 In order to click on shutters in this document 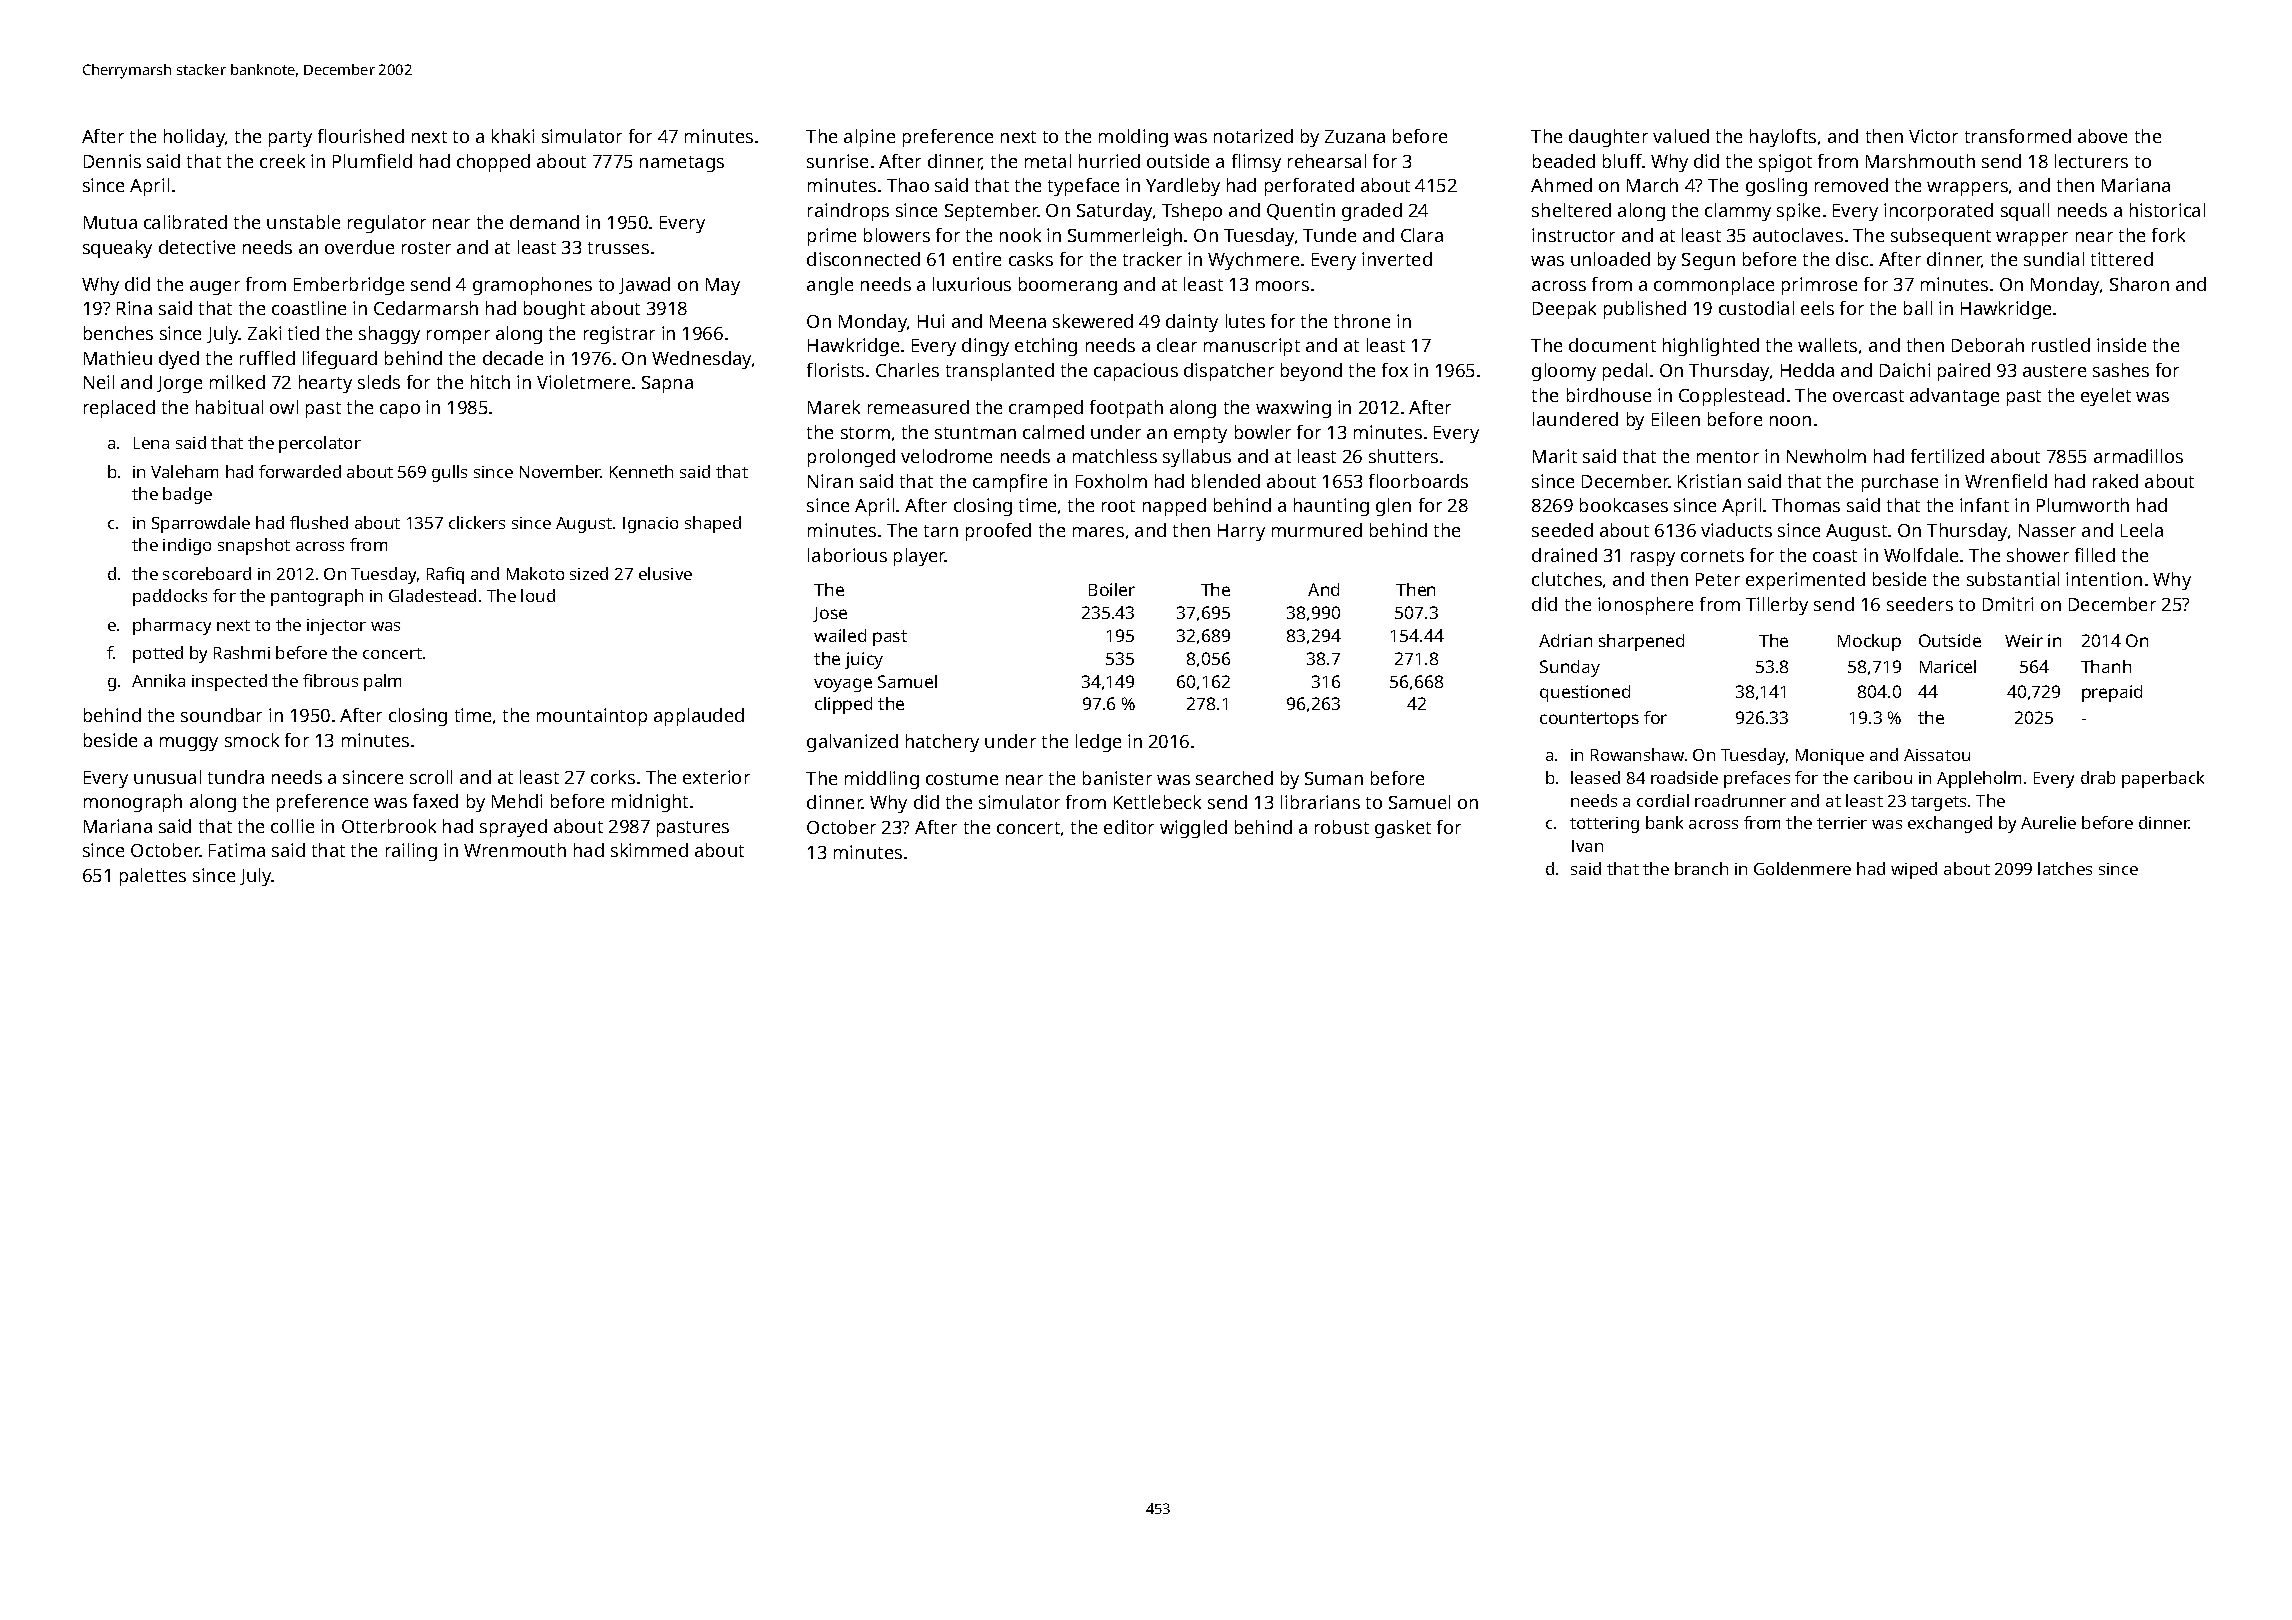, I will do `click(1403, 456)`.
